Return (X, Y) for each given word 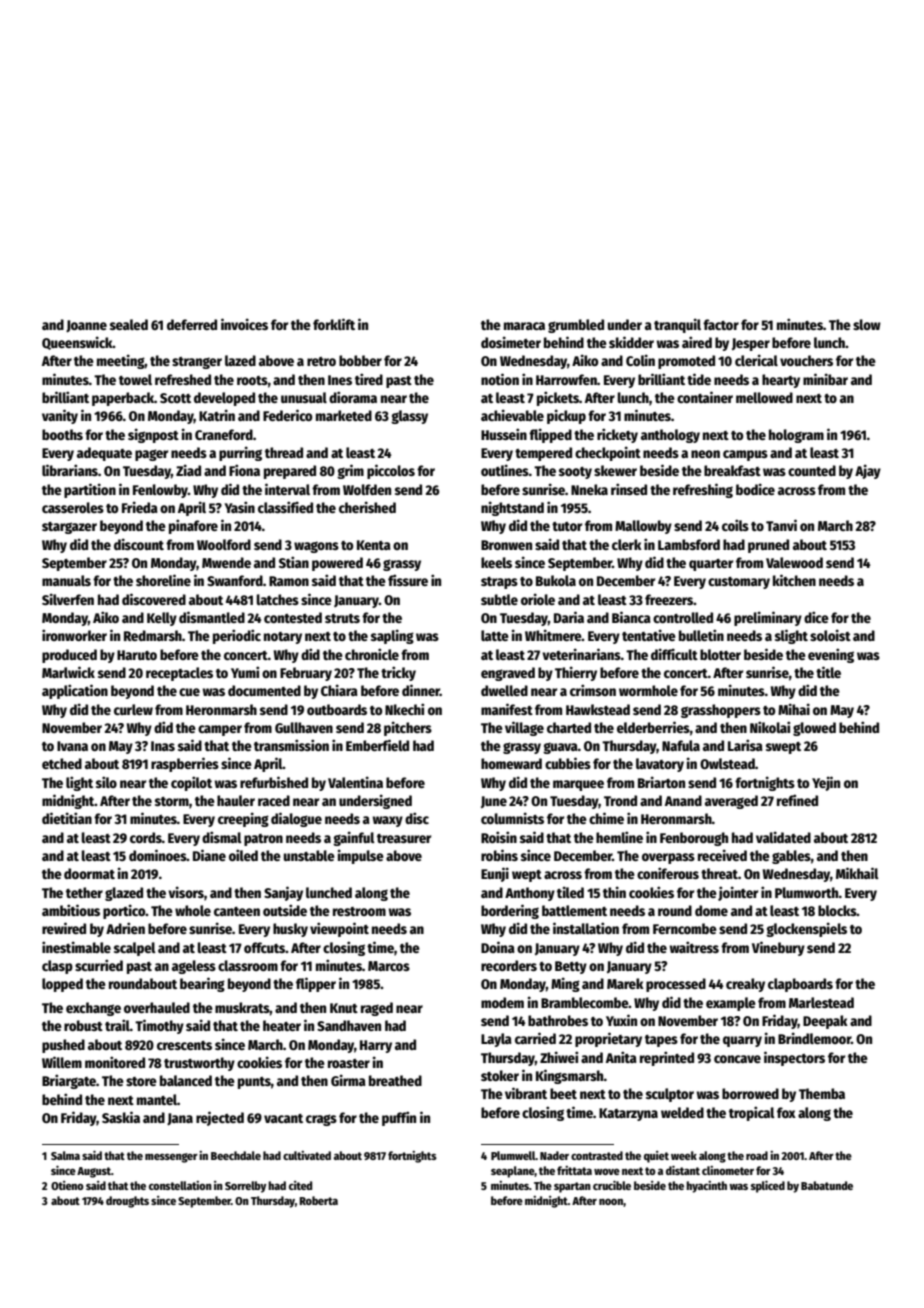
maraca (524, 326)
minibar (825, 379)
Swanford (235, 580)
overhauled (157, 1007)
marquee (578, 785)
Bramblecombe (585, 1002)
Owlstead (727, 763)
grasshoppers (721, 711)
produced (69, 656)
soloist (830, 635)
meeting (121, 361)
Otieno (67, 1185)
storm (172, 801)
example (731, 1004)
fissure (408, 580)
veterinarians (581, 654)
